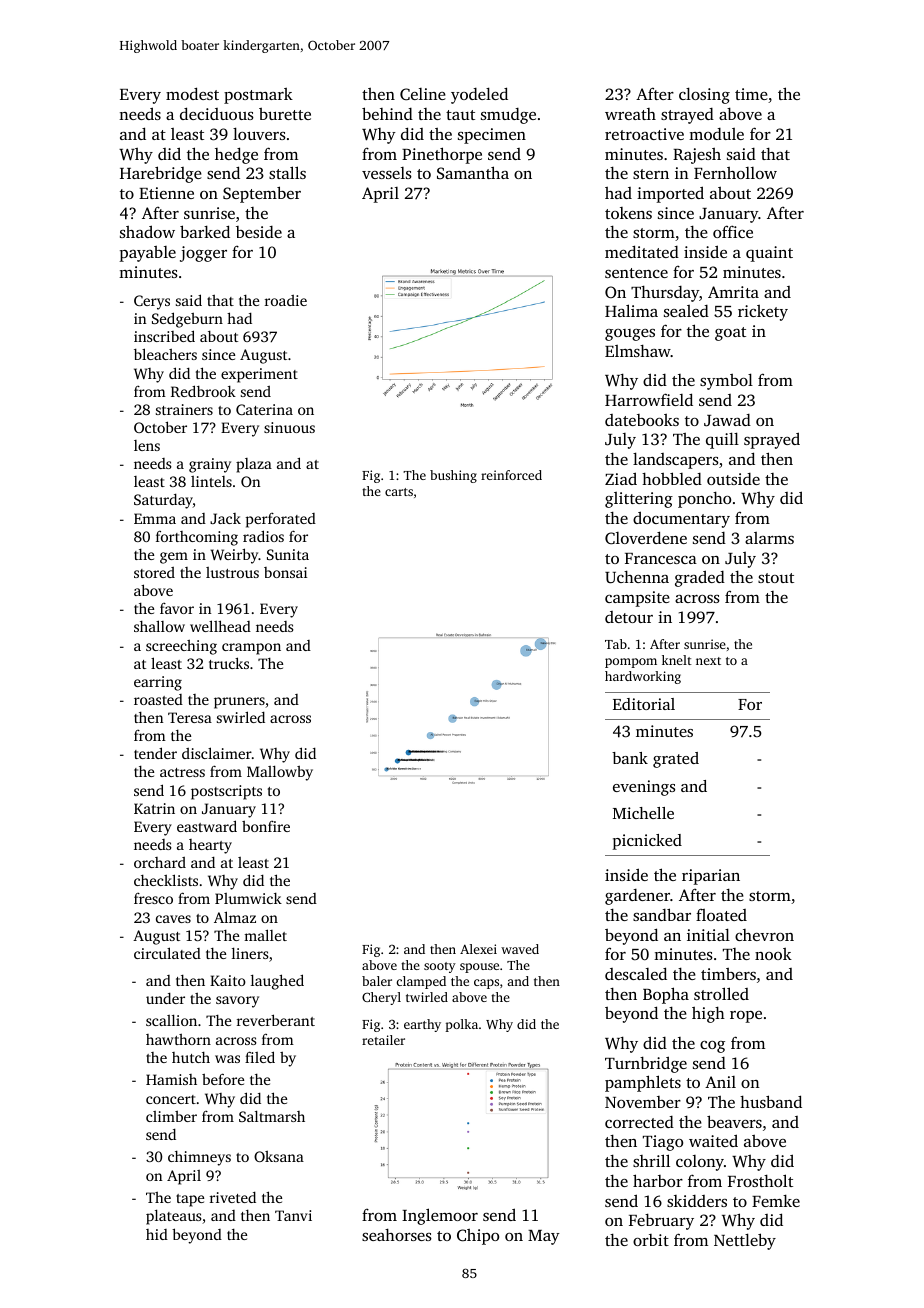 This page has width=924, height=1308. Describe the element at coordinates (387, 173) in the page. I see `vessels` at that location.
